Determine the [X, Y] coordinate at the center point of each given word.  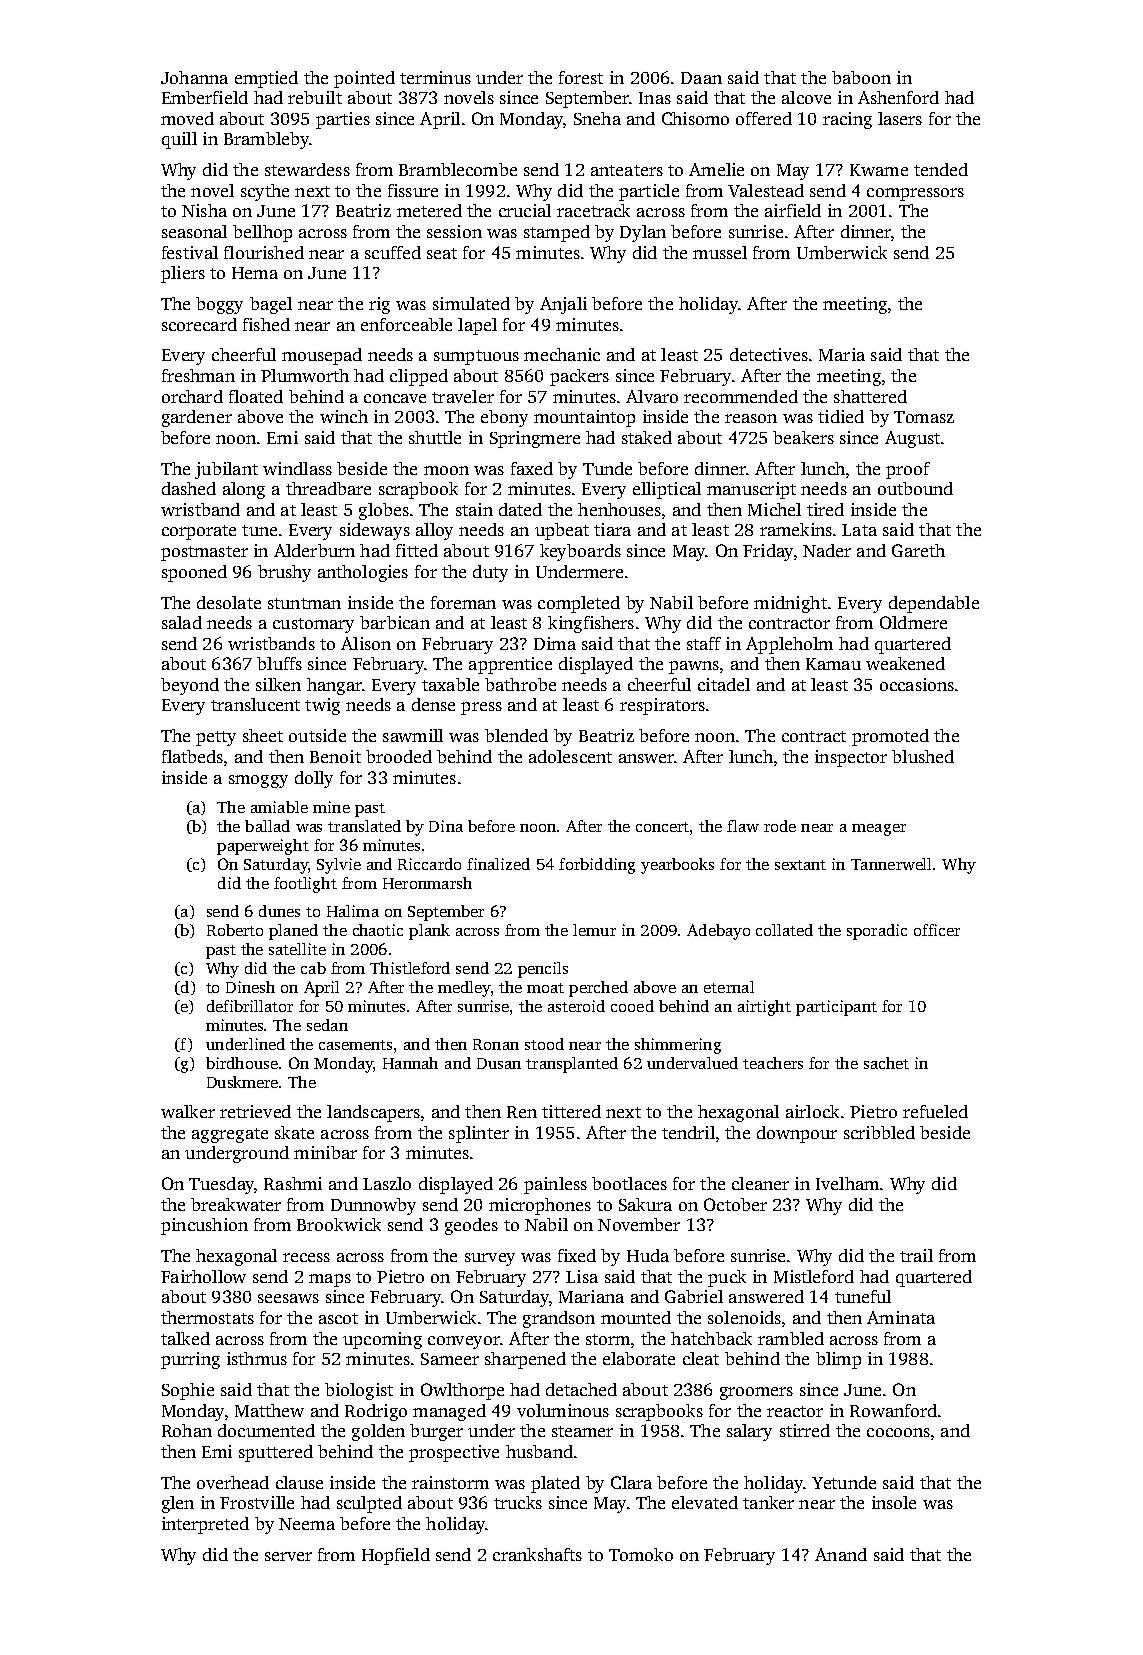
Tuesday [221, 1185]
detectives [769, 354]
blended [516, 735]
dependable [934, 604]
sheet [263, 735]
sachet [886, 1063]
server [288, 1556]
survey [490, 1259]
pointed [364, 79]
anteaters [627, 170]
